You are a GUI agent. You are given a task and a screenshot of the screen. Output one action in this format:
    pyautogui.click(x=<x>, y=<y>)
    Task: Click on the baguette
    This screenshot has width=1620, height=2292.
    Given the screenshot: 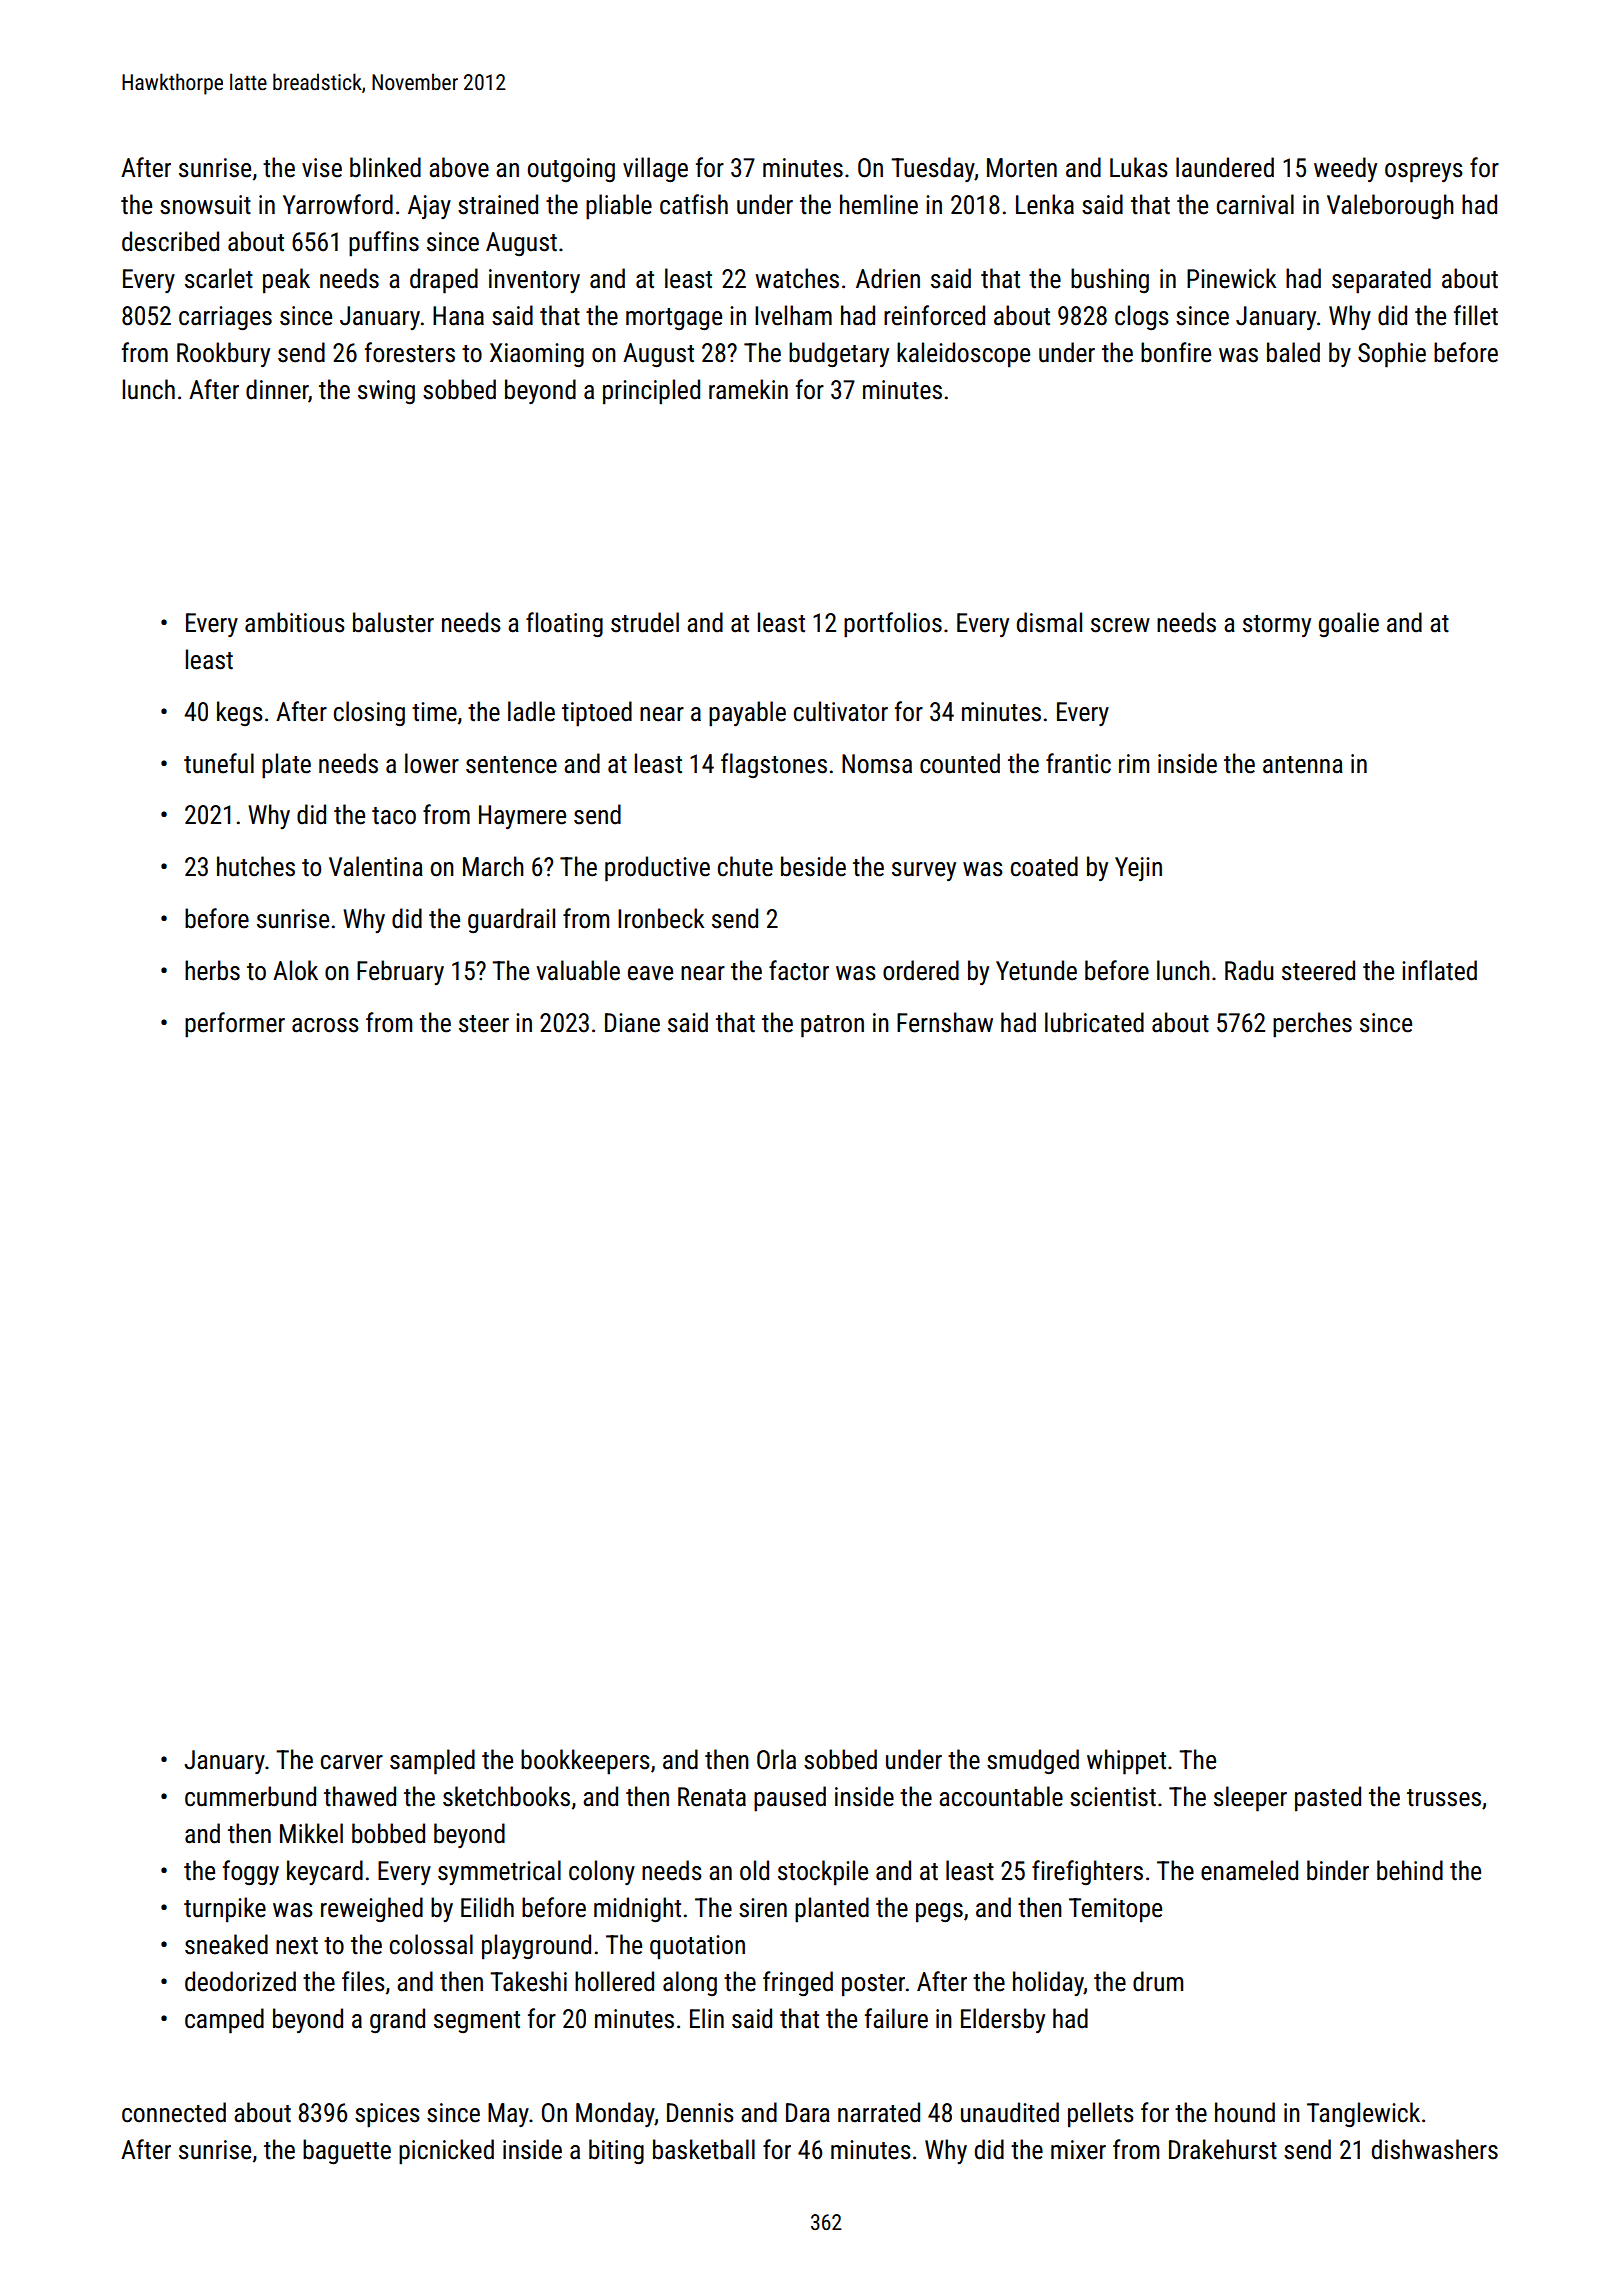 What is the action you would take?
    pyautogui.click(x=347, y=2152)
